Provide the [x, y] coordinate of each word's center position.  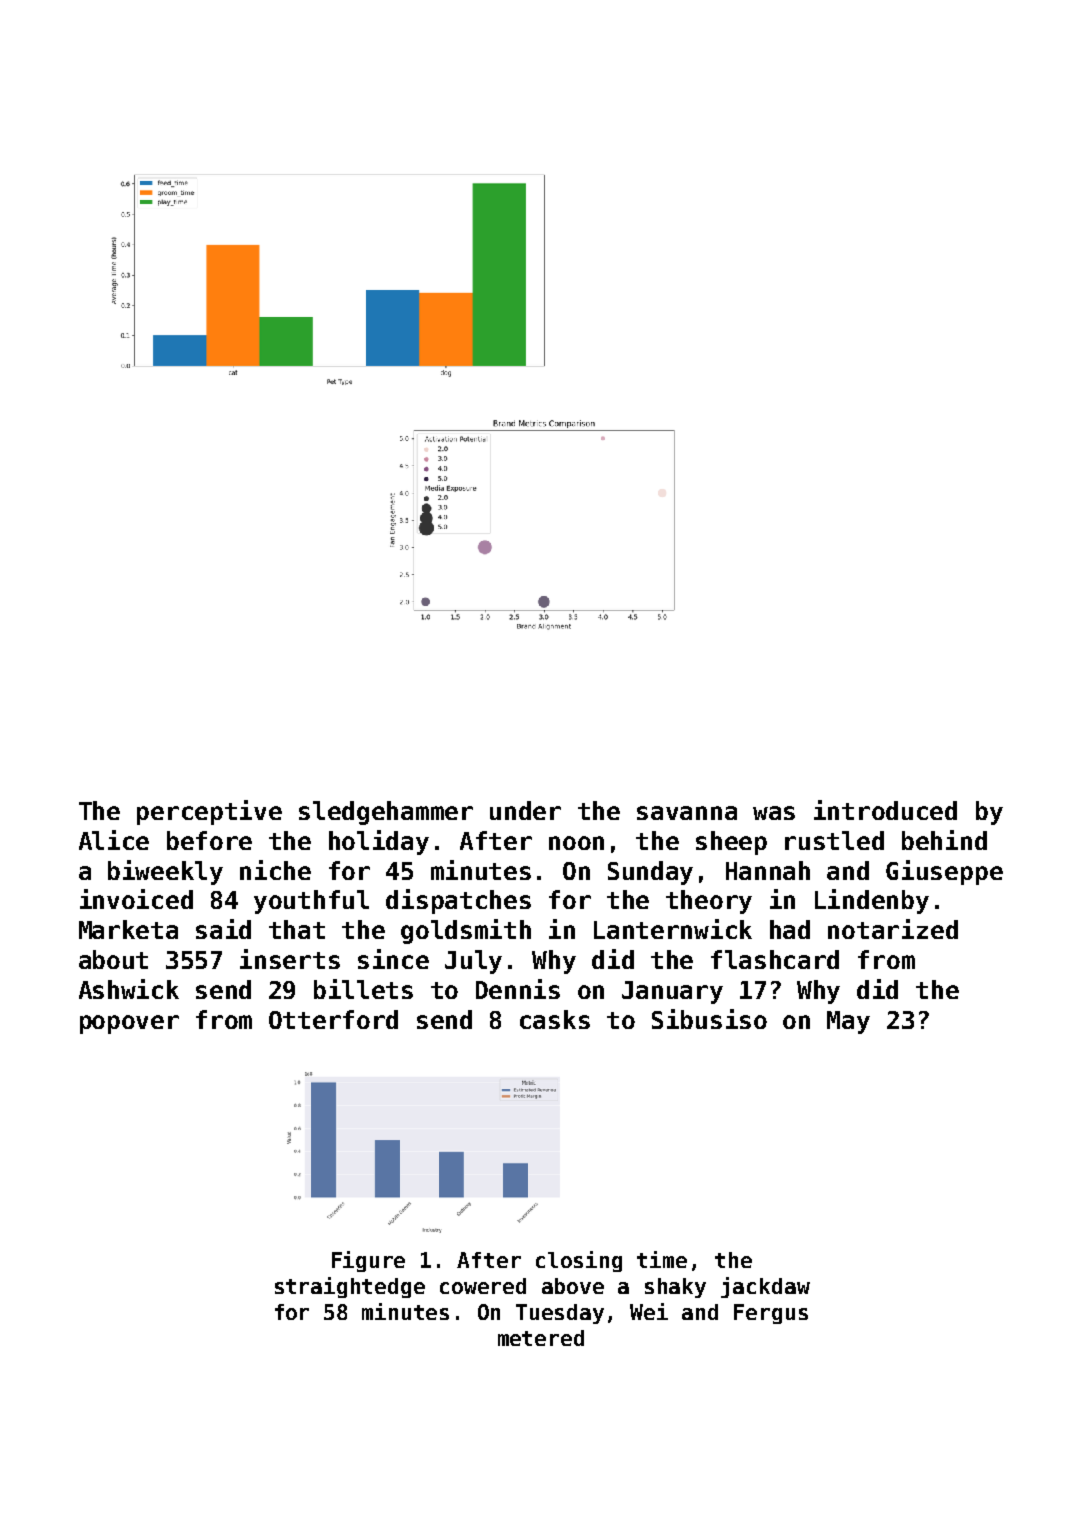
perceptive [209, 812]
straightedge [350, 1287]
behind [944, 840]
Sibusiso [709, 1019]
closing [579, 1261]
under [525, 810]
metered [541, 1338]
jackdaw [765, 1287]
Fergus [771, 1314]
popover [129, 1024]
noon [576, 843]
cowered [483, 1286]
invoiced [136, 899]
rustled [834, 840]
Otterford [333, 1019]
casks [555, 1019]
